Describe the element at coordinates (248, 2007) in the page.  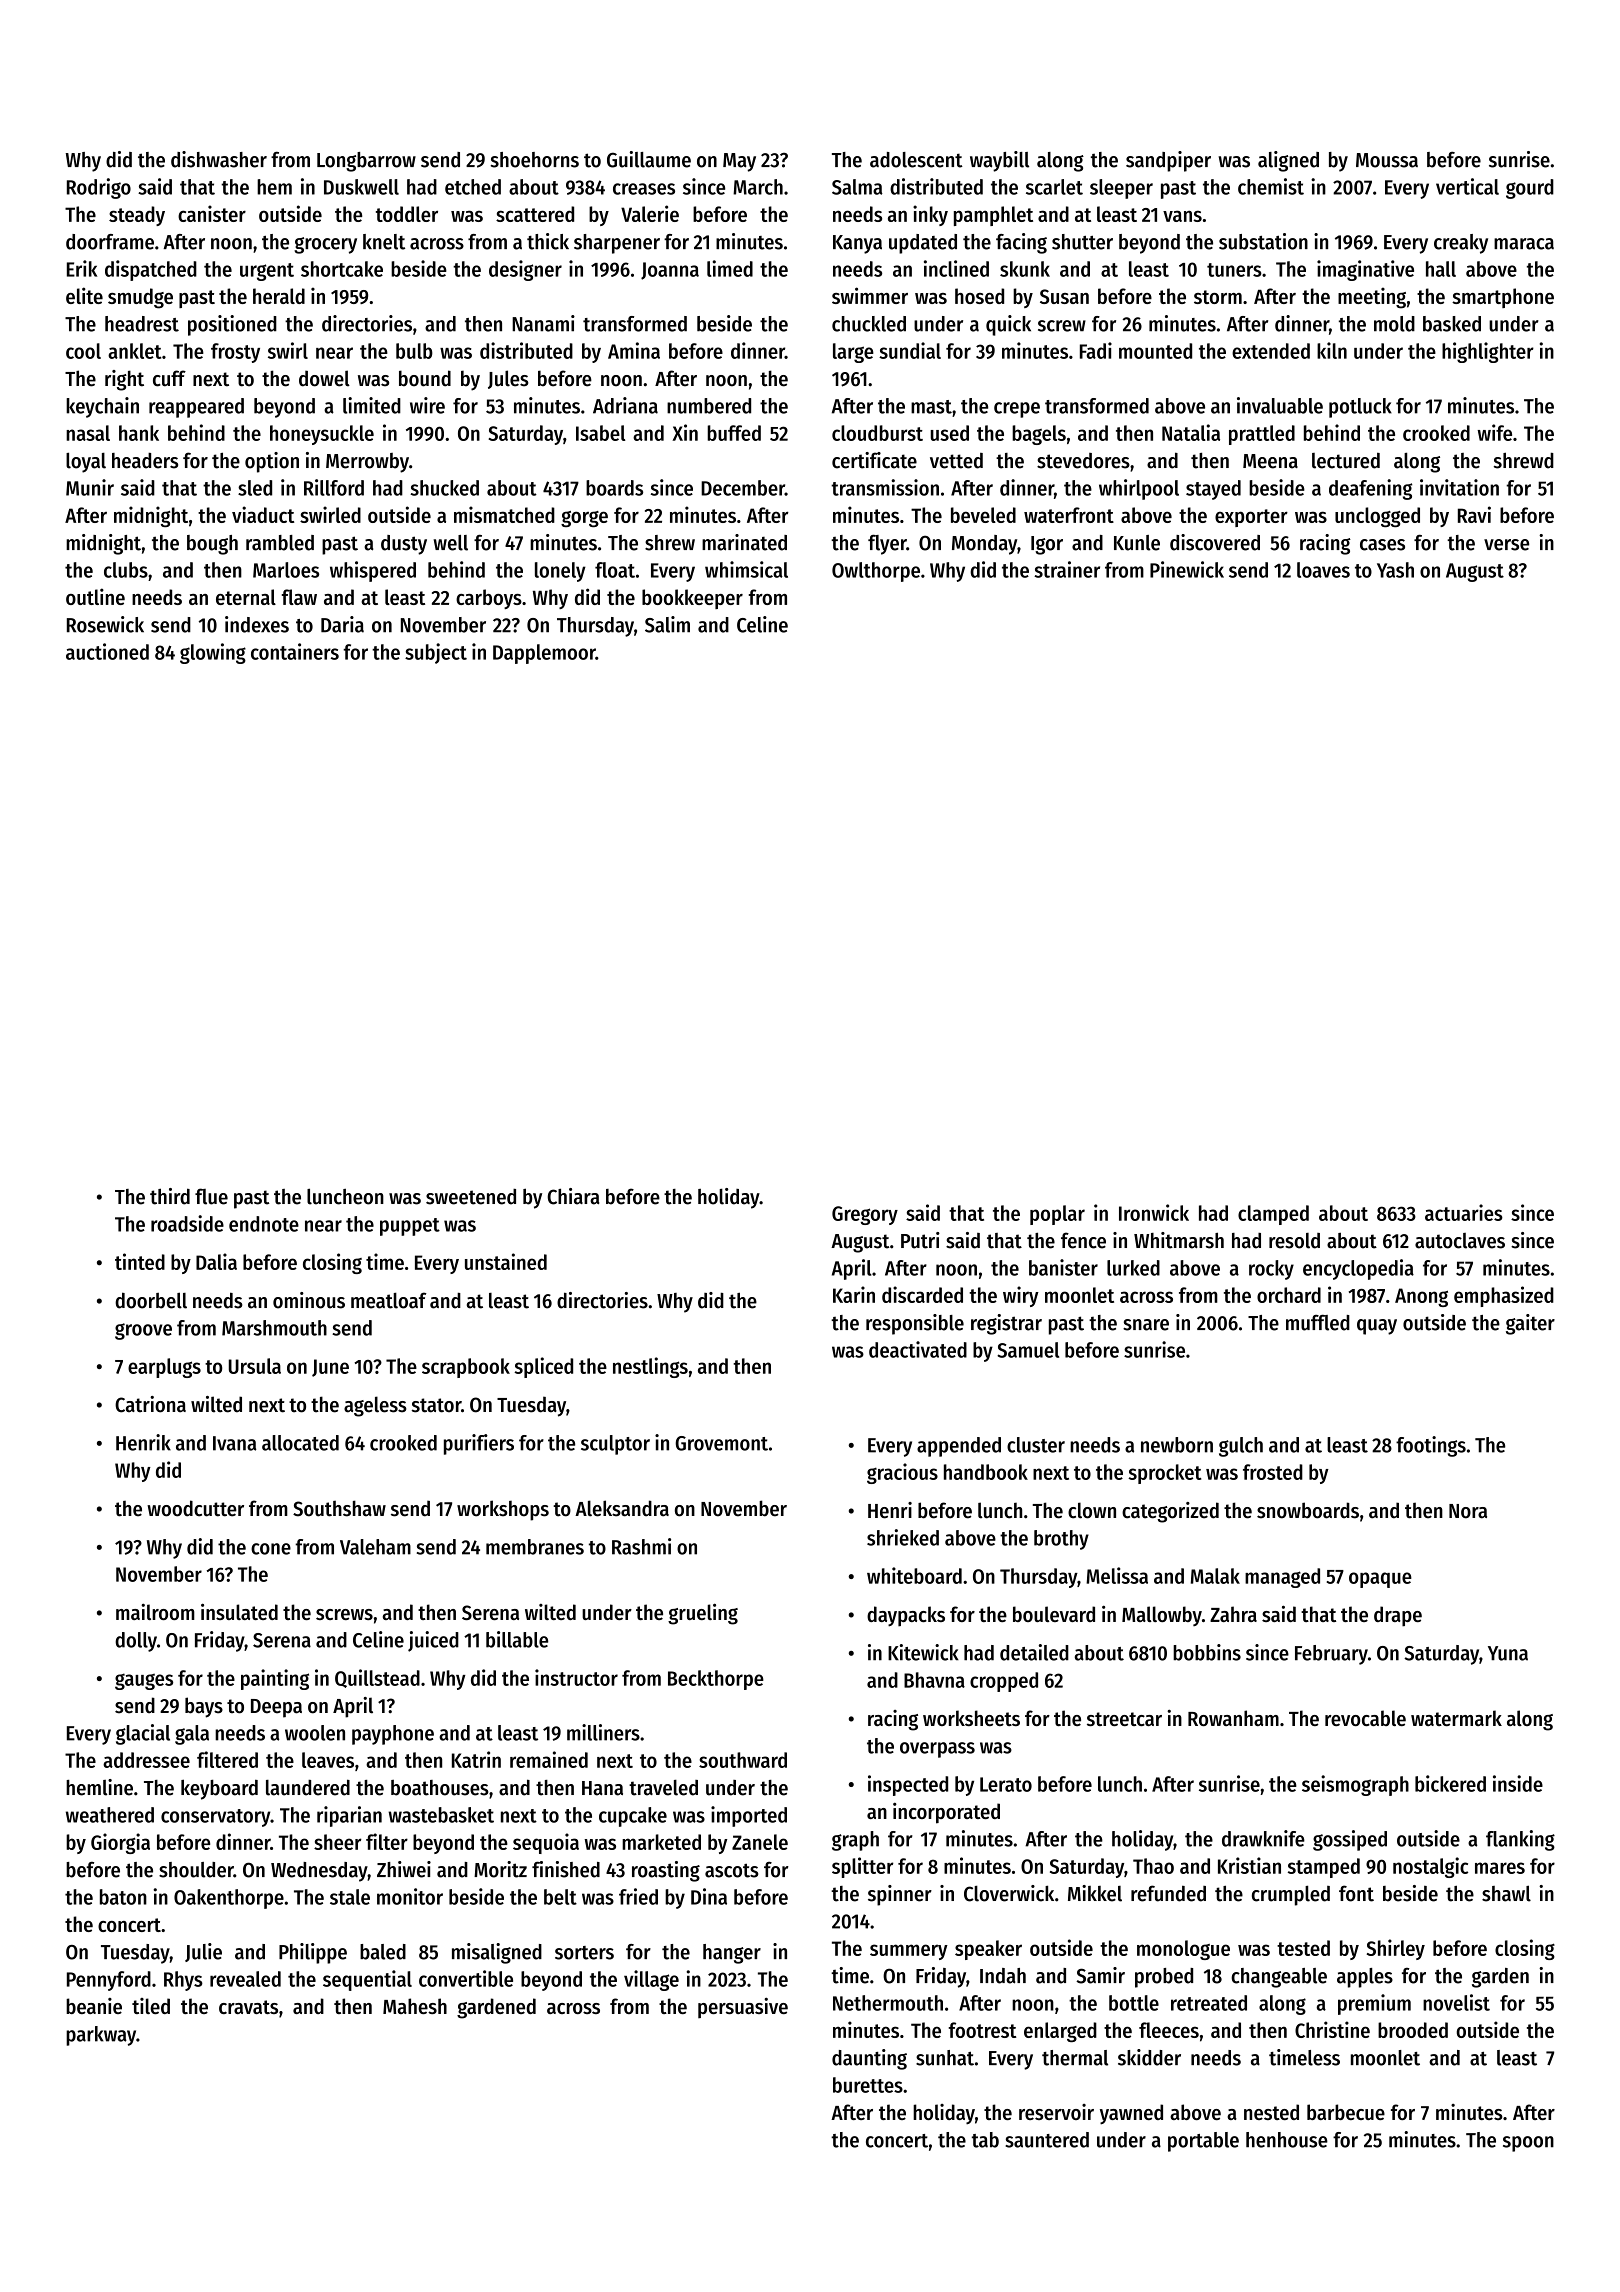
I see `cravats` at that location.
